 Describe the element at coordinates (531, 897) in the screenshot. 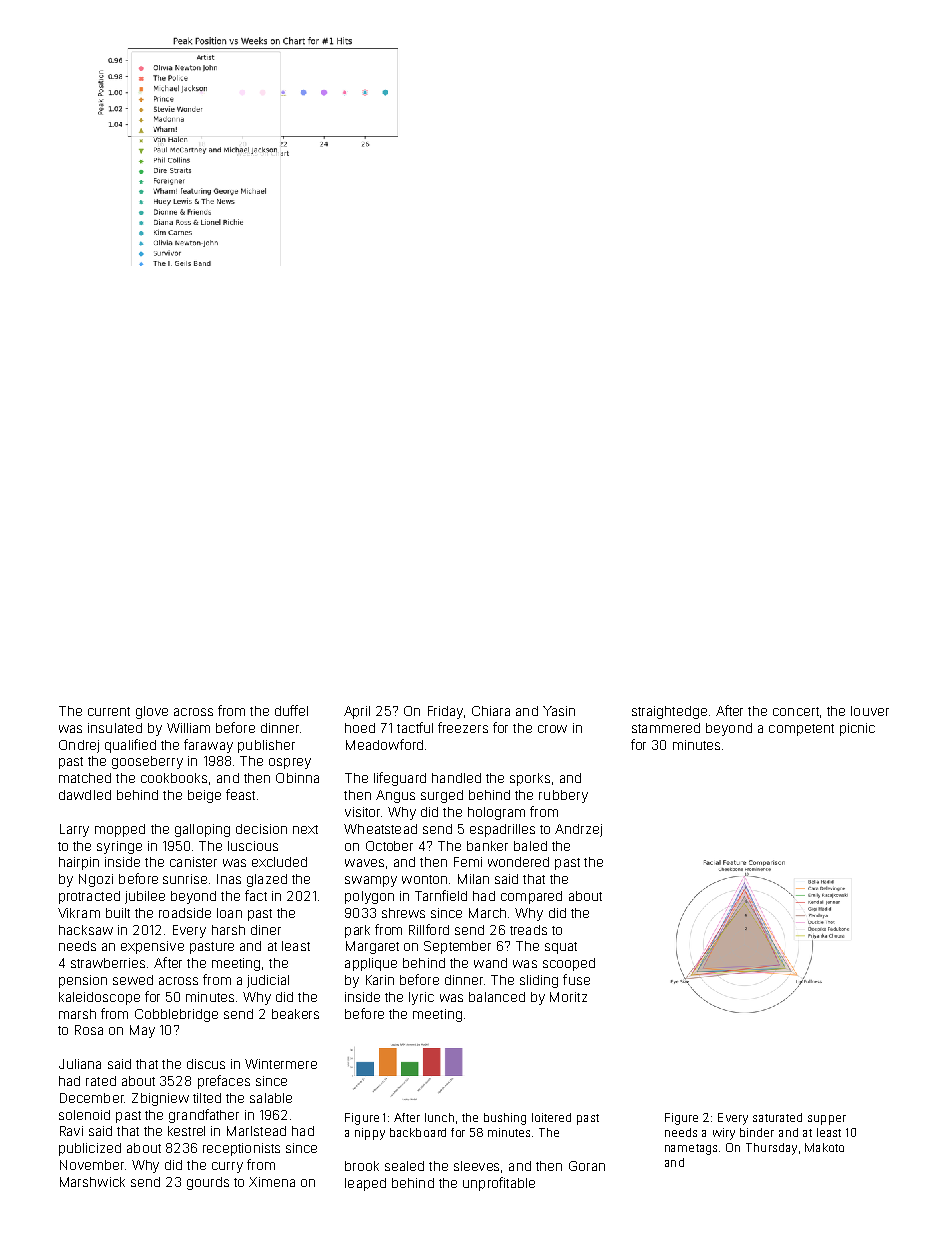

I see `compared` at that location.
